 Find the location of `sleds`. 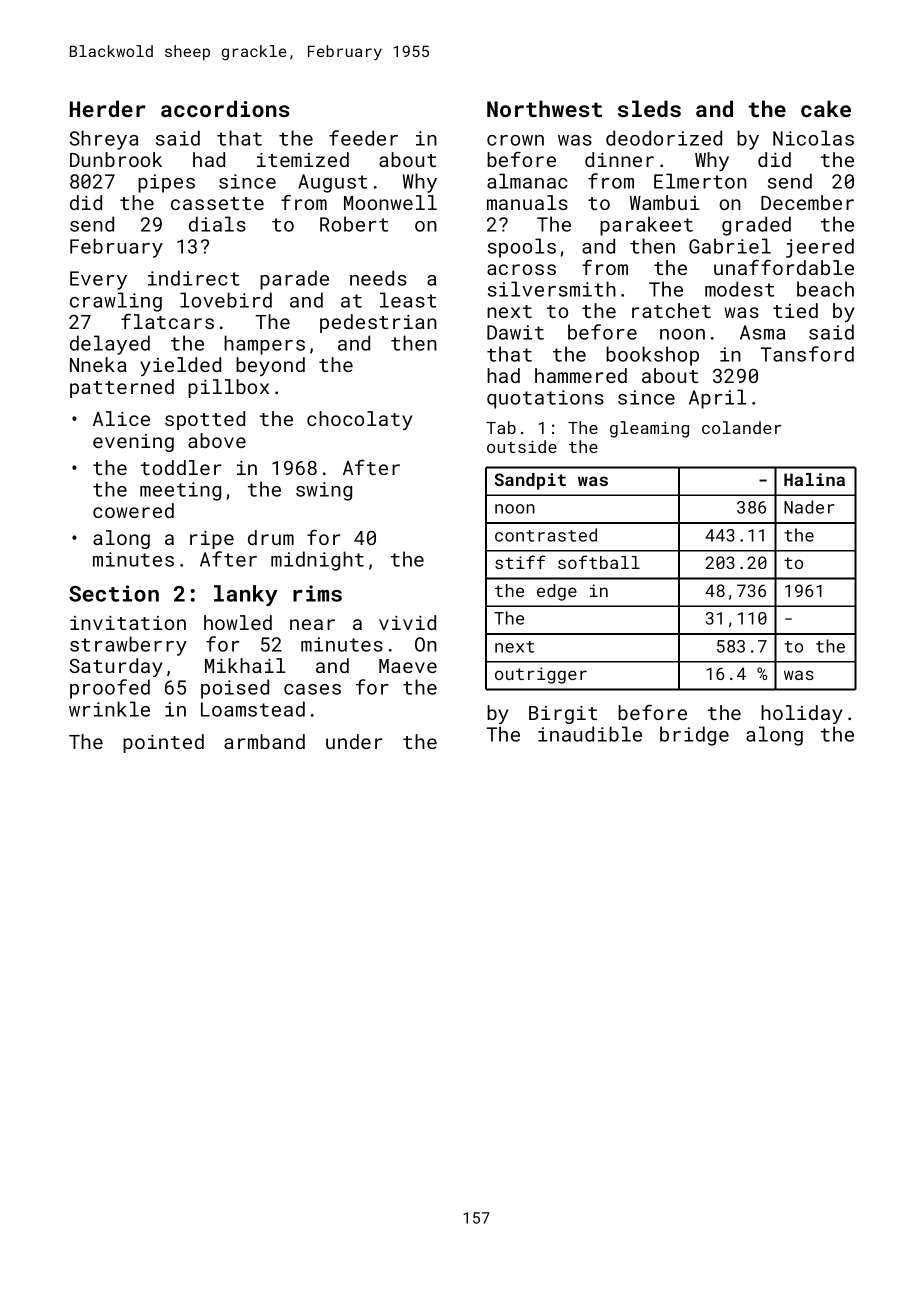

sleds is located at coordinates (649, 108).
